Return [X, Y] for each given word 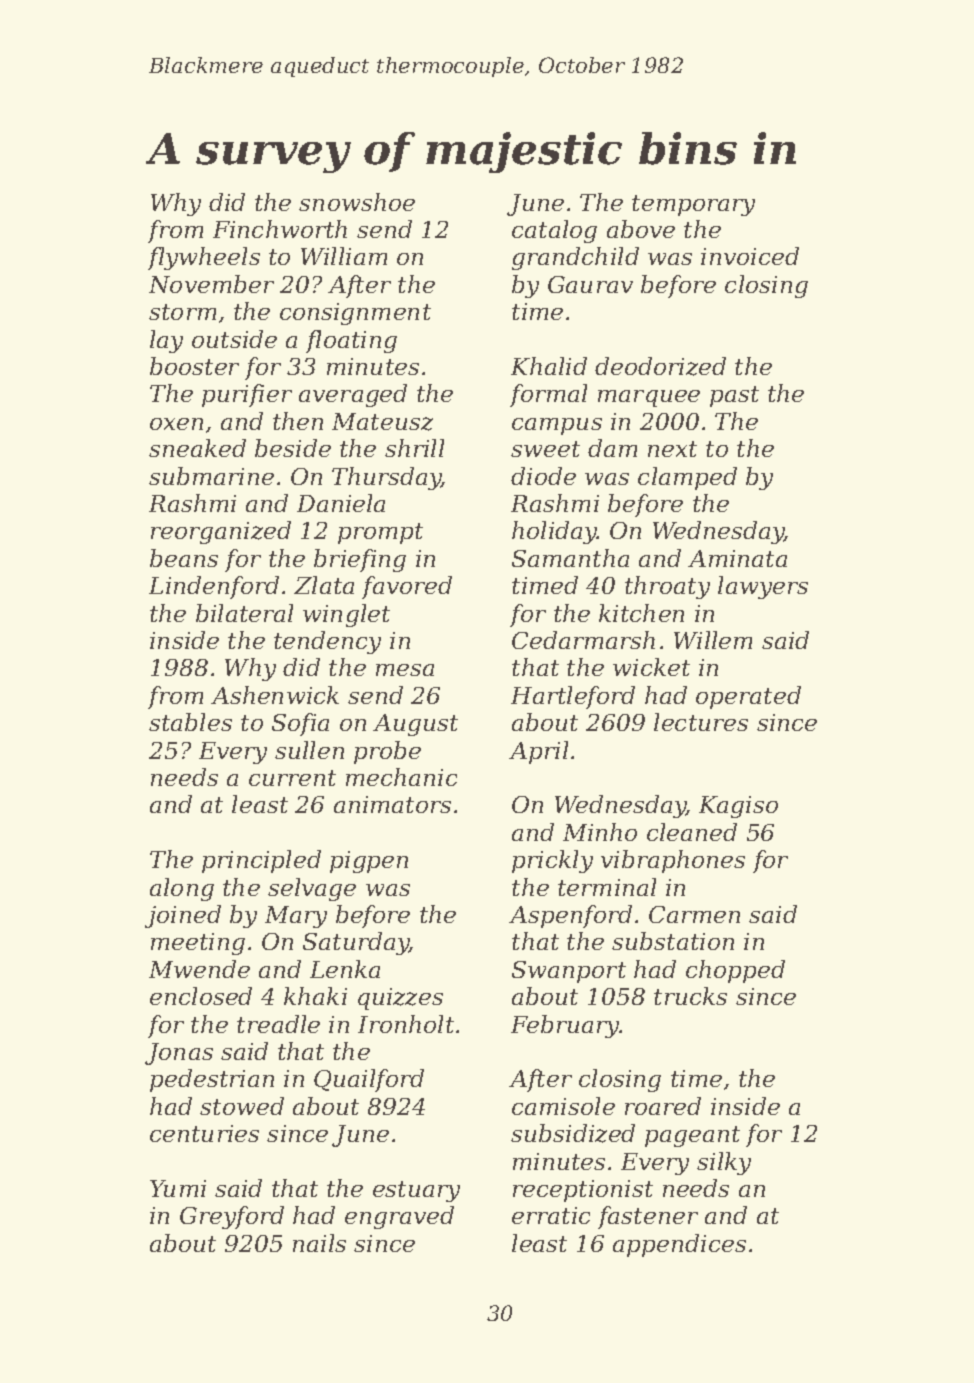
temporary [693, 205]
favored [407, 587]
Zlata [324, 585]
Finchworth [280, 229]
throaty [667, 587]
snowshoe [357, 202]
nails [319, 1243]
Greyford [232, 1217]
